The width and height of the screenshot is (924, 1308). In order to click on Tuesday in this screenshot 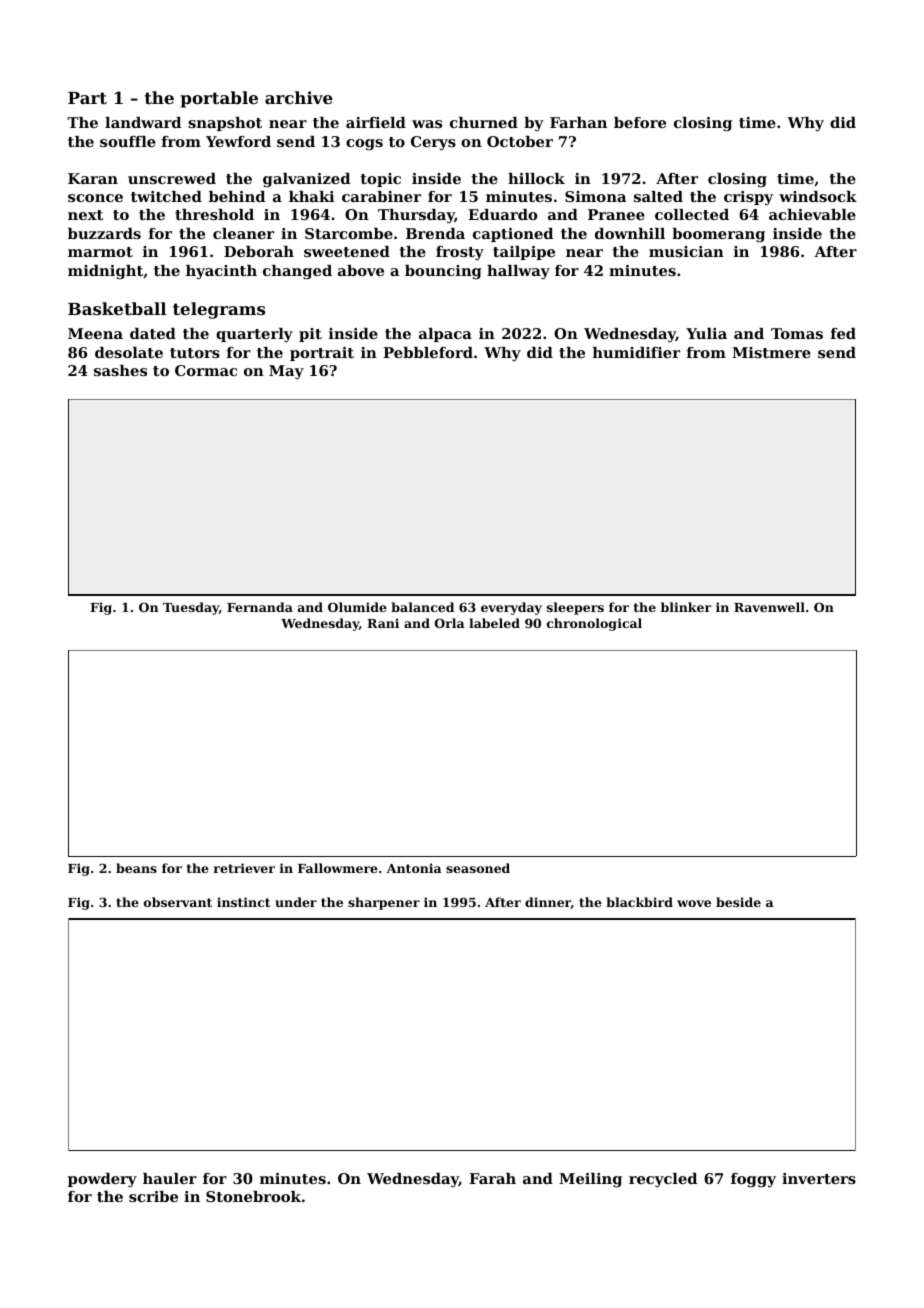, I will do `click(191, 608)`.
